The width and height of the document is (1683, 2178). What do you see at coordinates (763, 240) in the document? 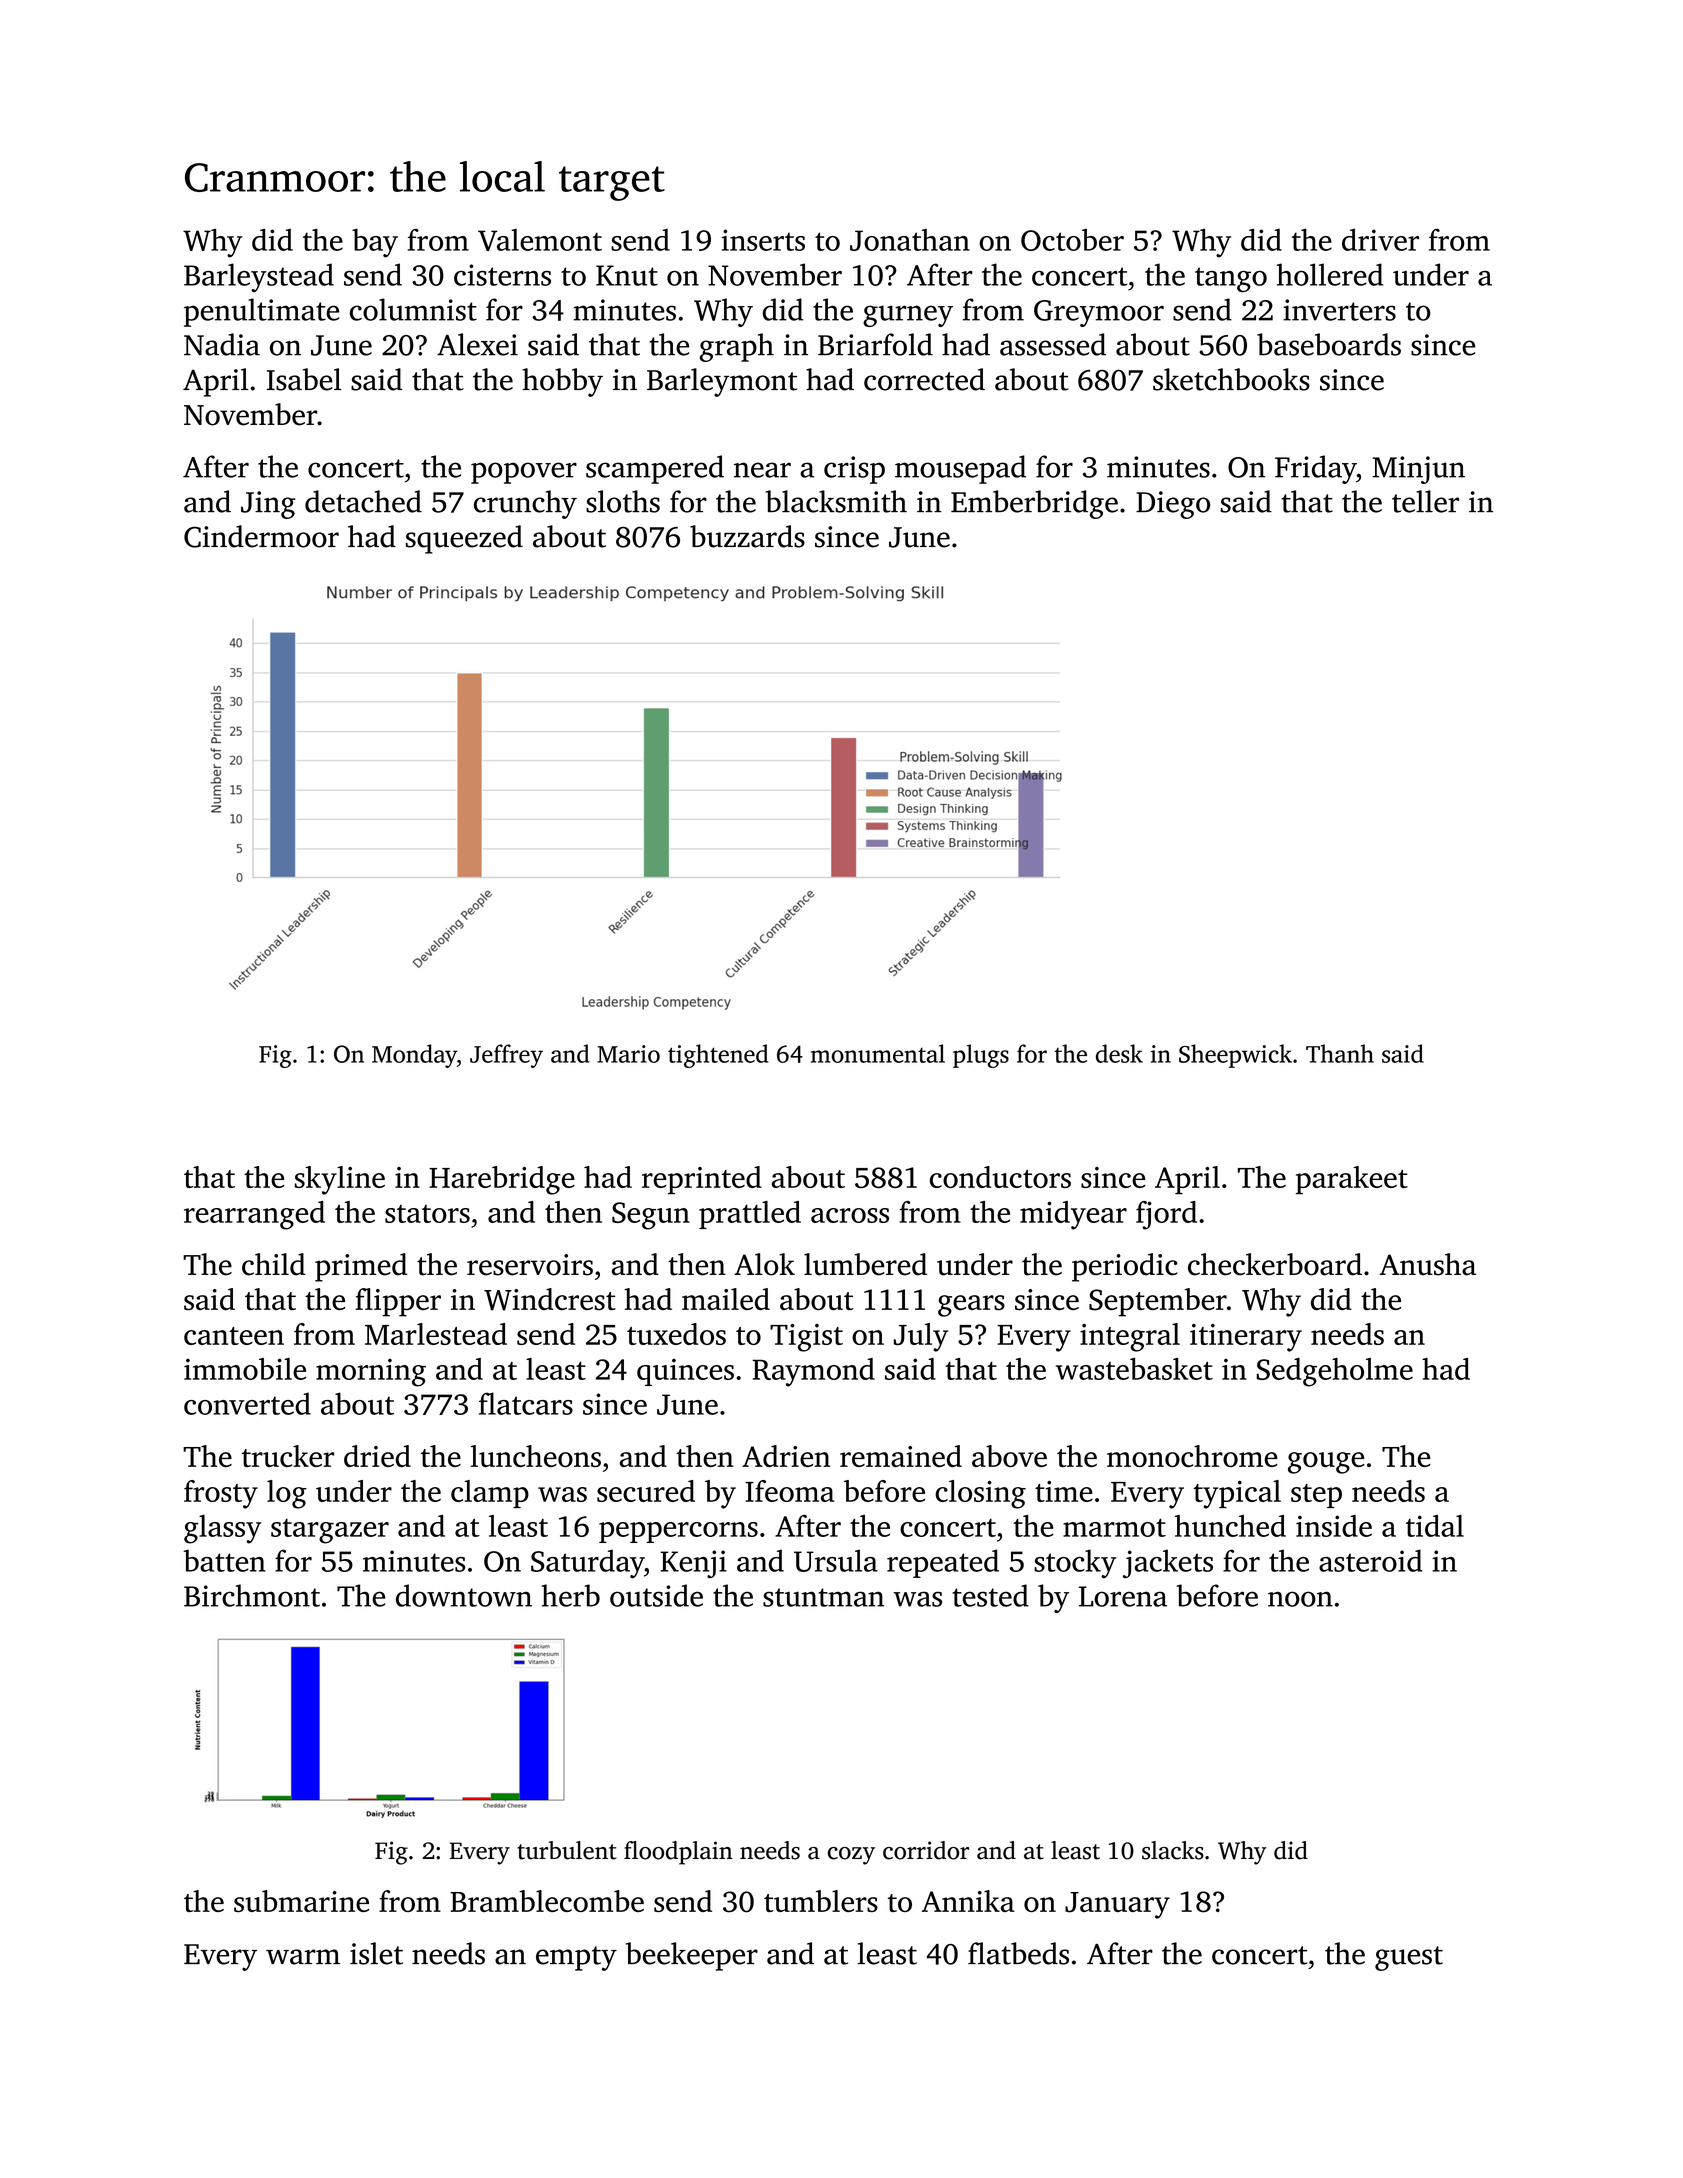
I see `inserts` at bounding box center [763, 240].
